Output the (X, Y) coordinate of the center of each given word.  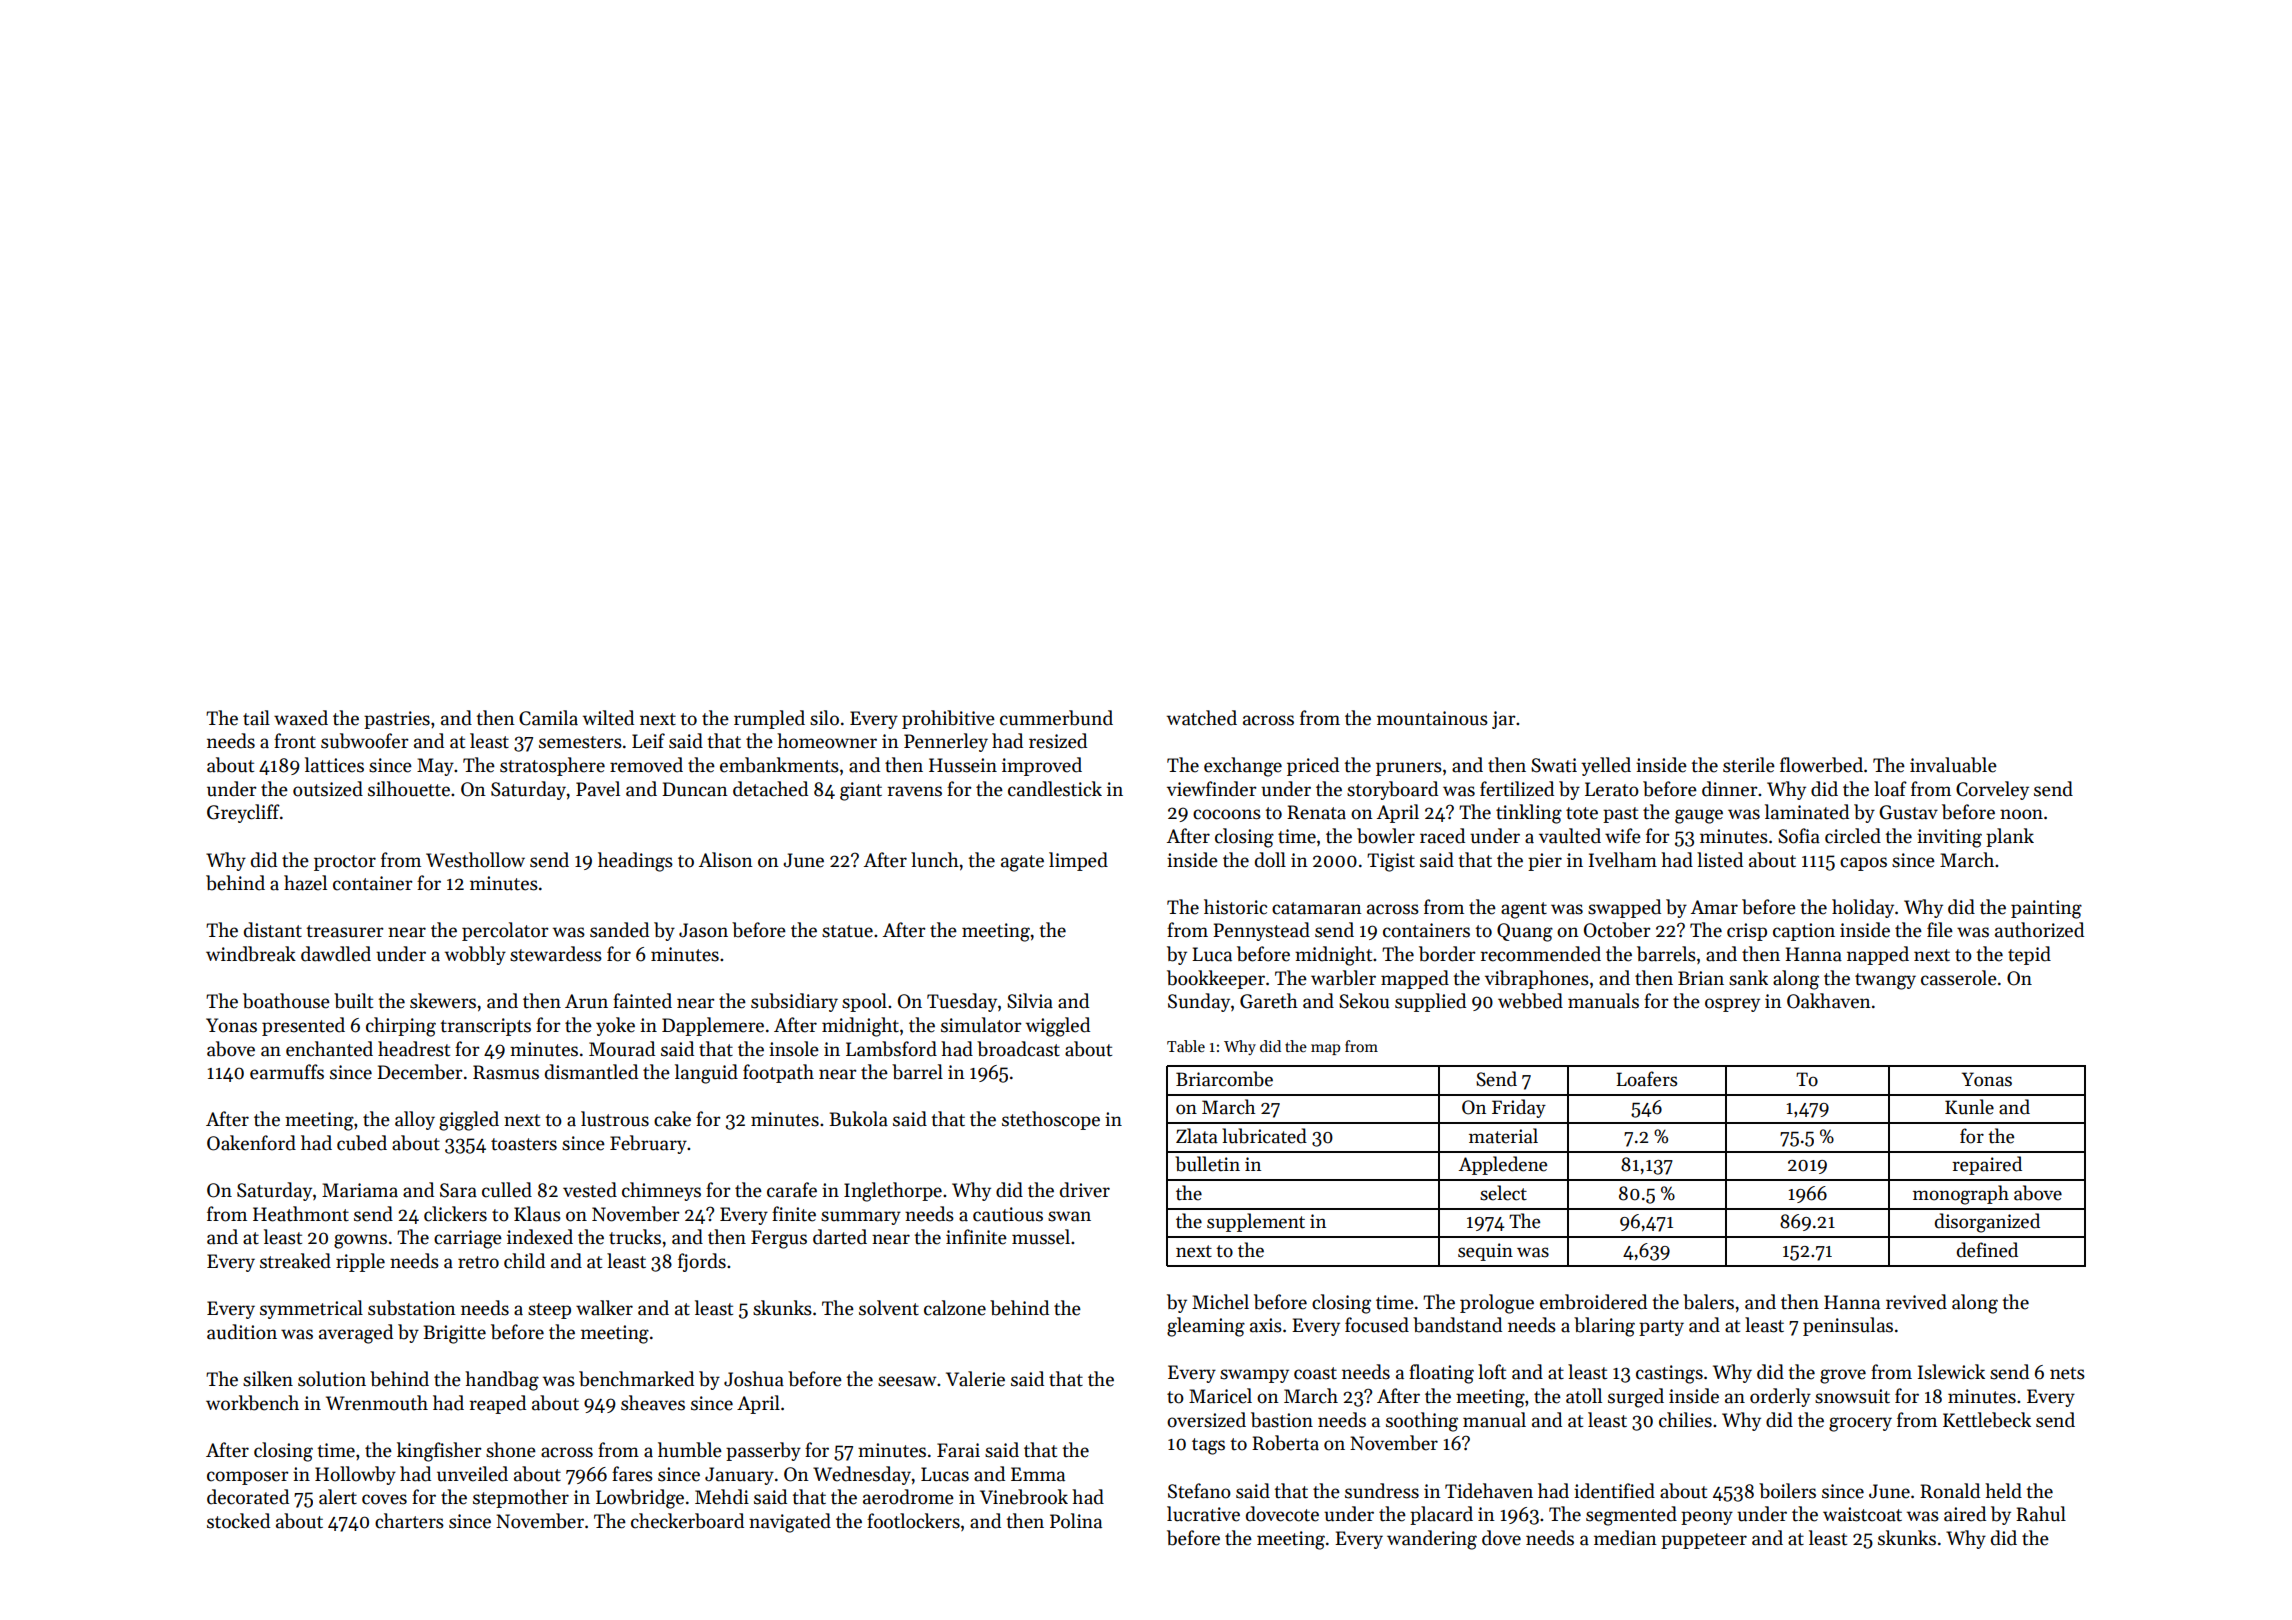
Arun (586, 1001)
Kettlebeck (1987, 1420)
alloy (415, 1120)
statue (847, 931)
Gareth (1269, 1001)
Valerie (975, 1379)
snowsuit (1852, 1396)
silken (268, 1379)
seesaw (907, 1381)
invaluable (1953, 765)
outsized (328, 789)
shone (511, 1450)
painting (2046, 909)
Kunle (1969, 1107)
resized (1058, 741)
